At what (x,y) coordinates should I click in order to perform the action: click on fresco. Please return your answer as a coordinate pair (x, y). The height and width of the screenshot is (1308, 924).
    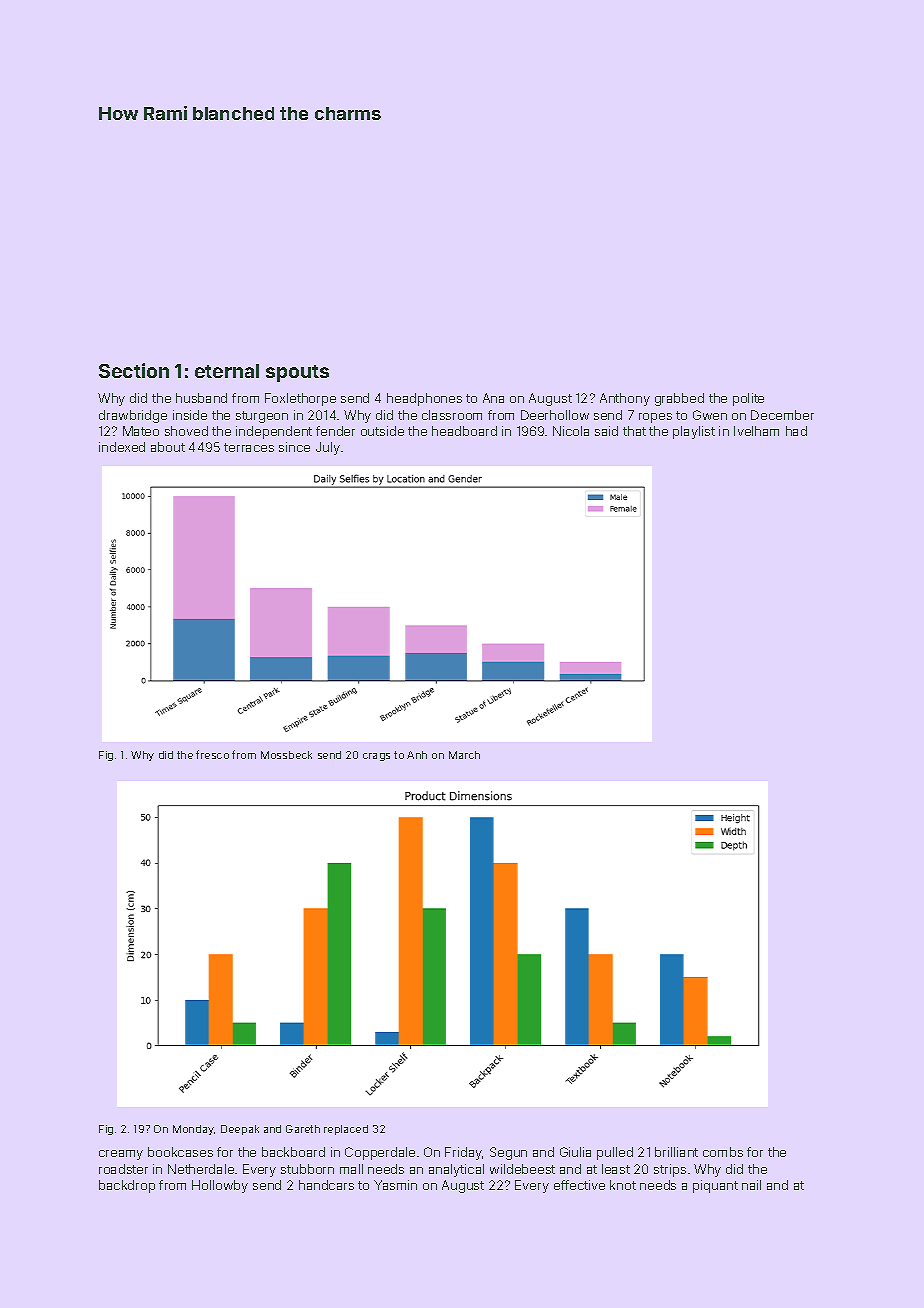
    Looking at the image, I should click on (212, 754).
